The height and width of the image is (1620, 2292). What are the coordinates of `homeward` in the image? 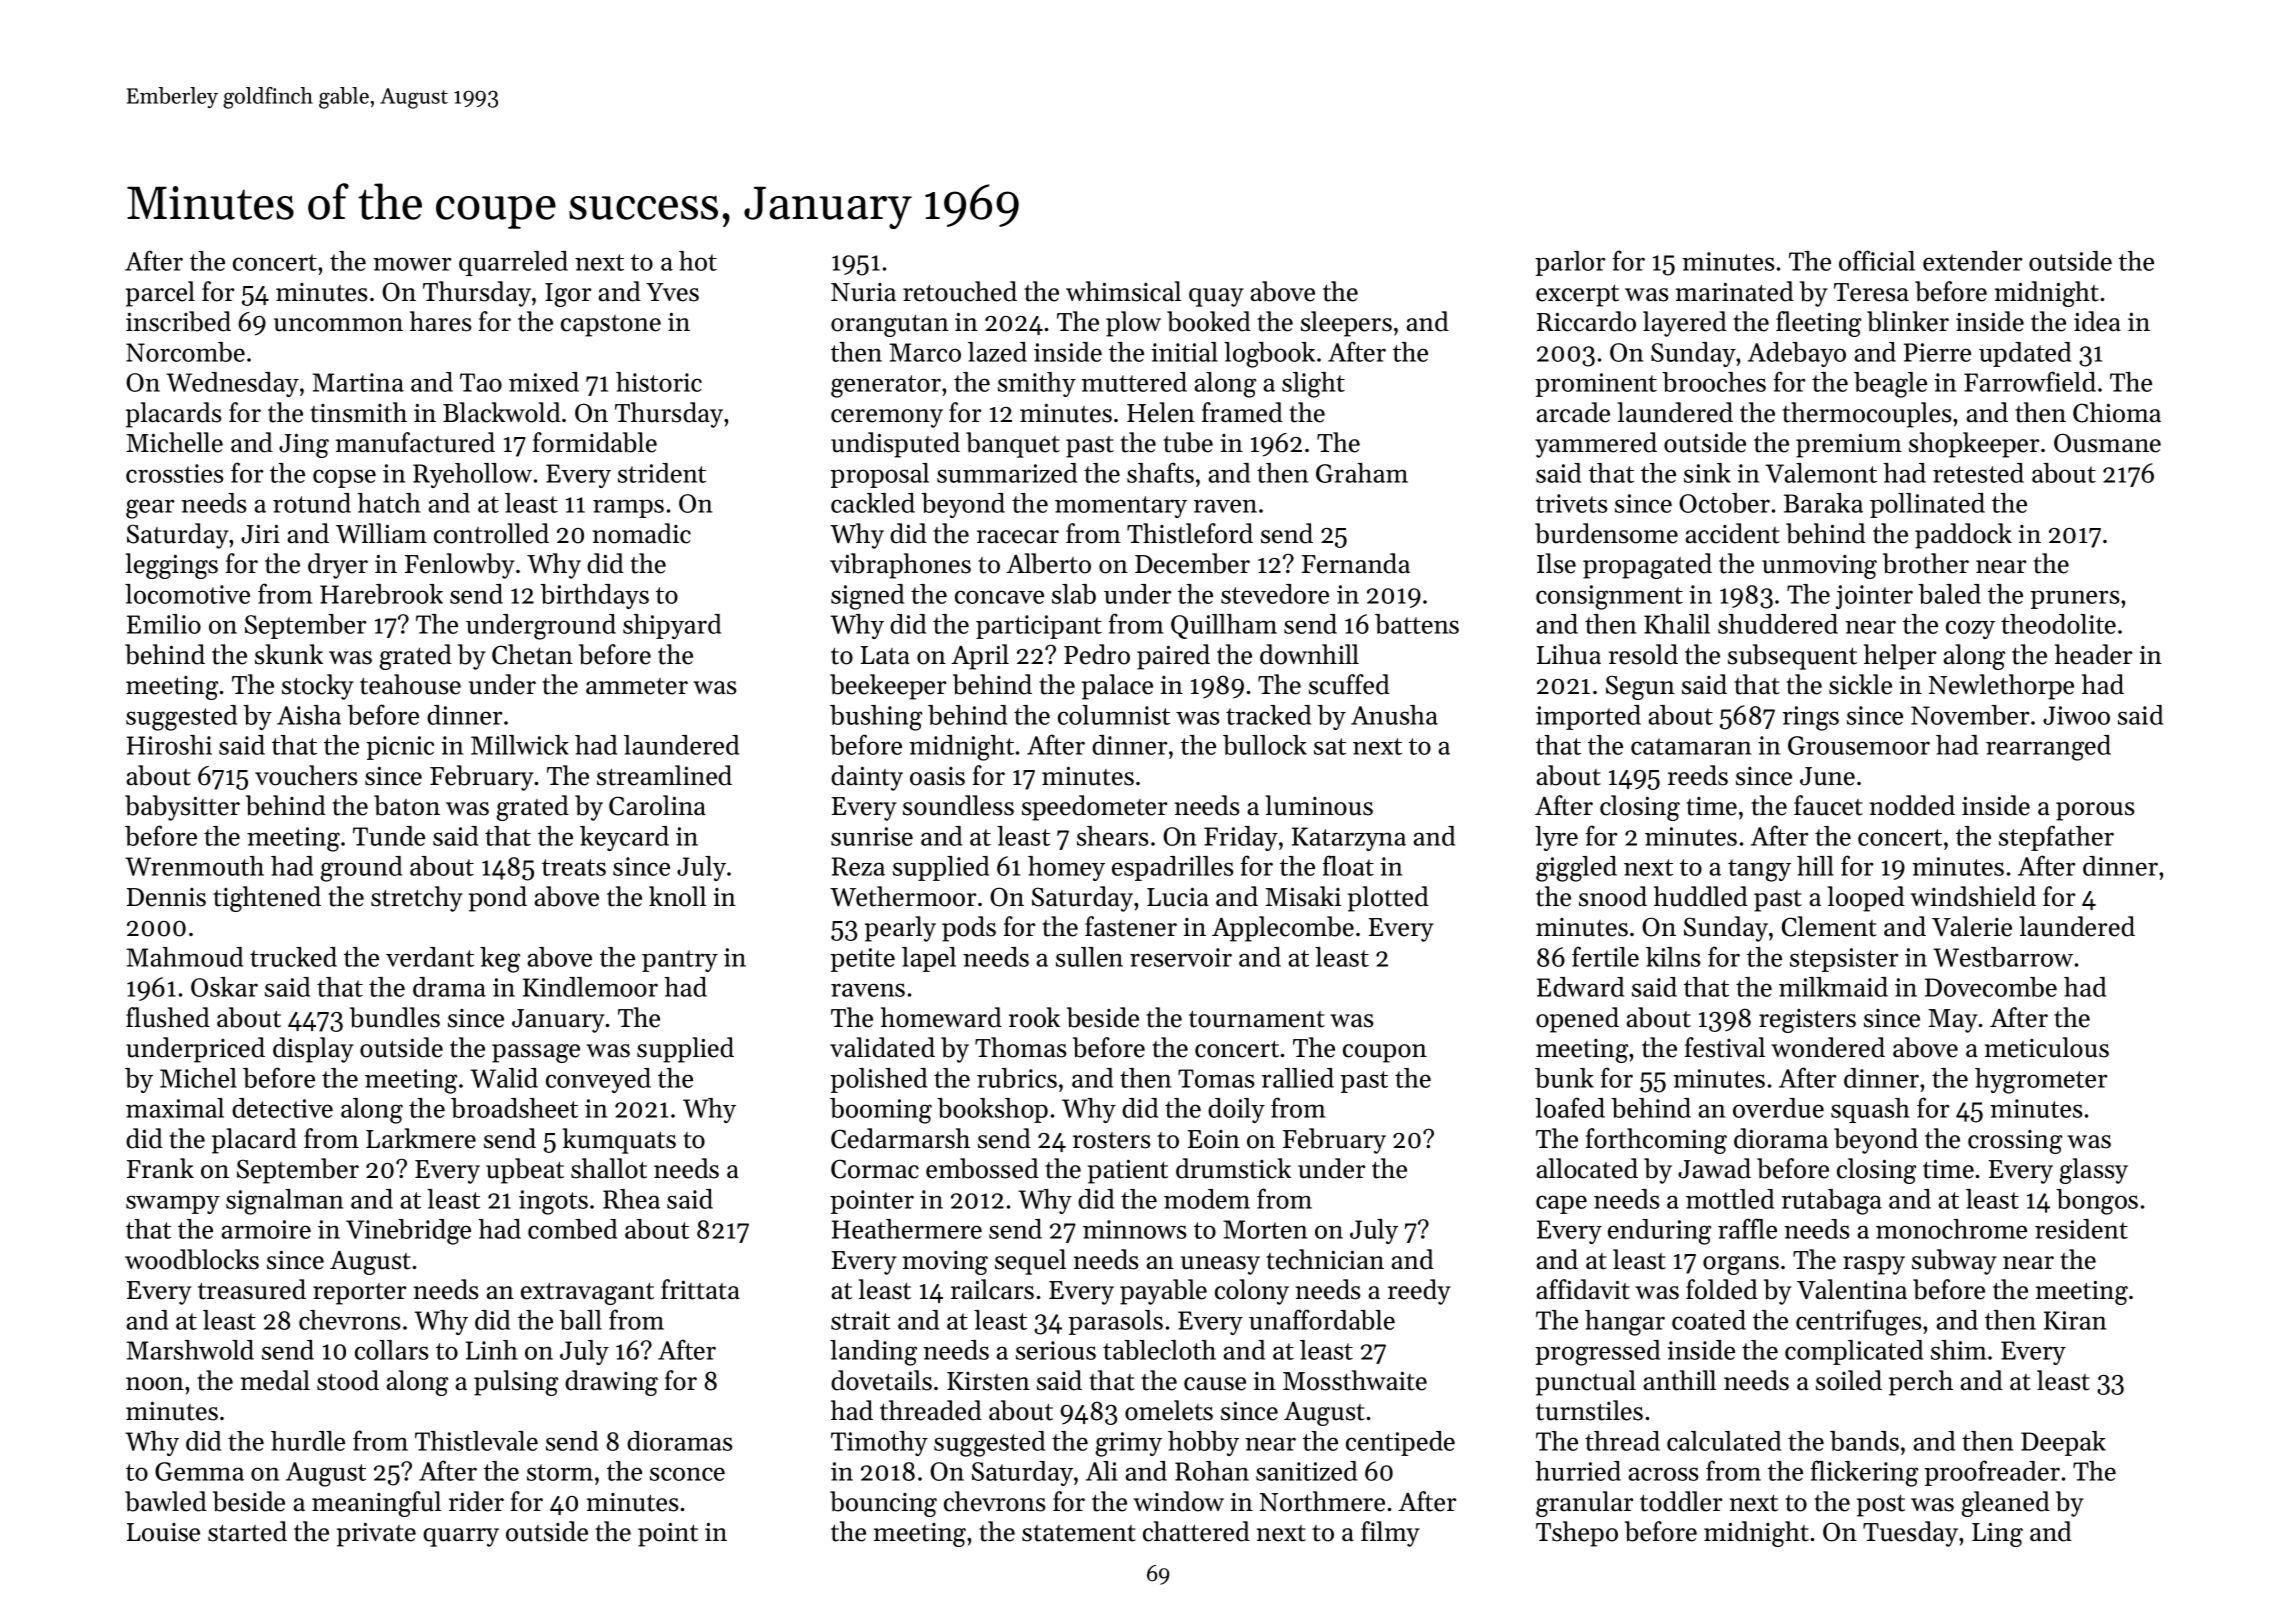 It's located at (941, 1017).
